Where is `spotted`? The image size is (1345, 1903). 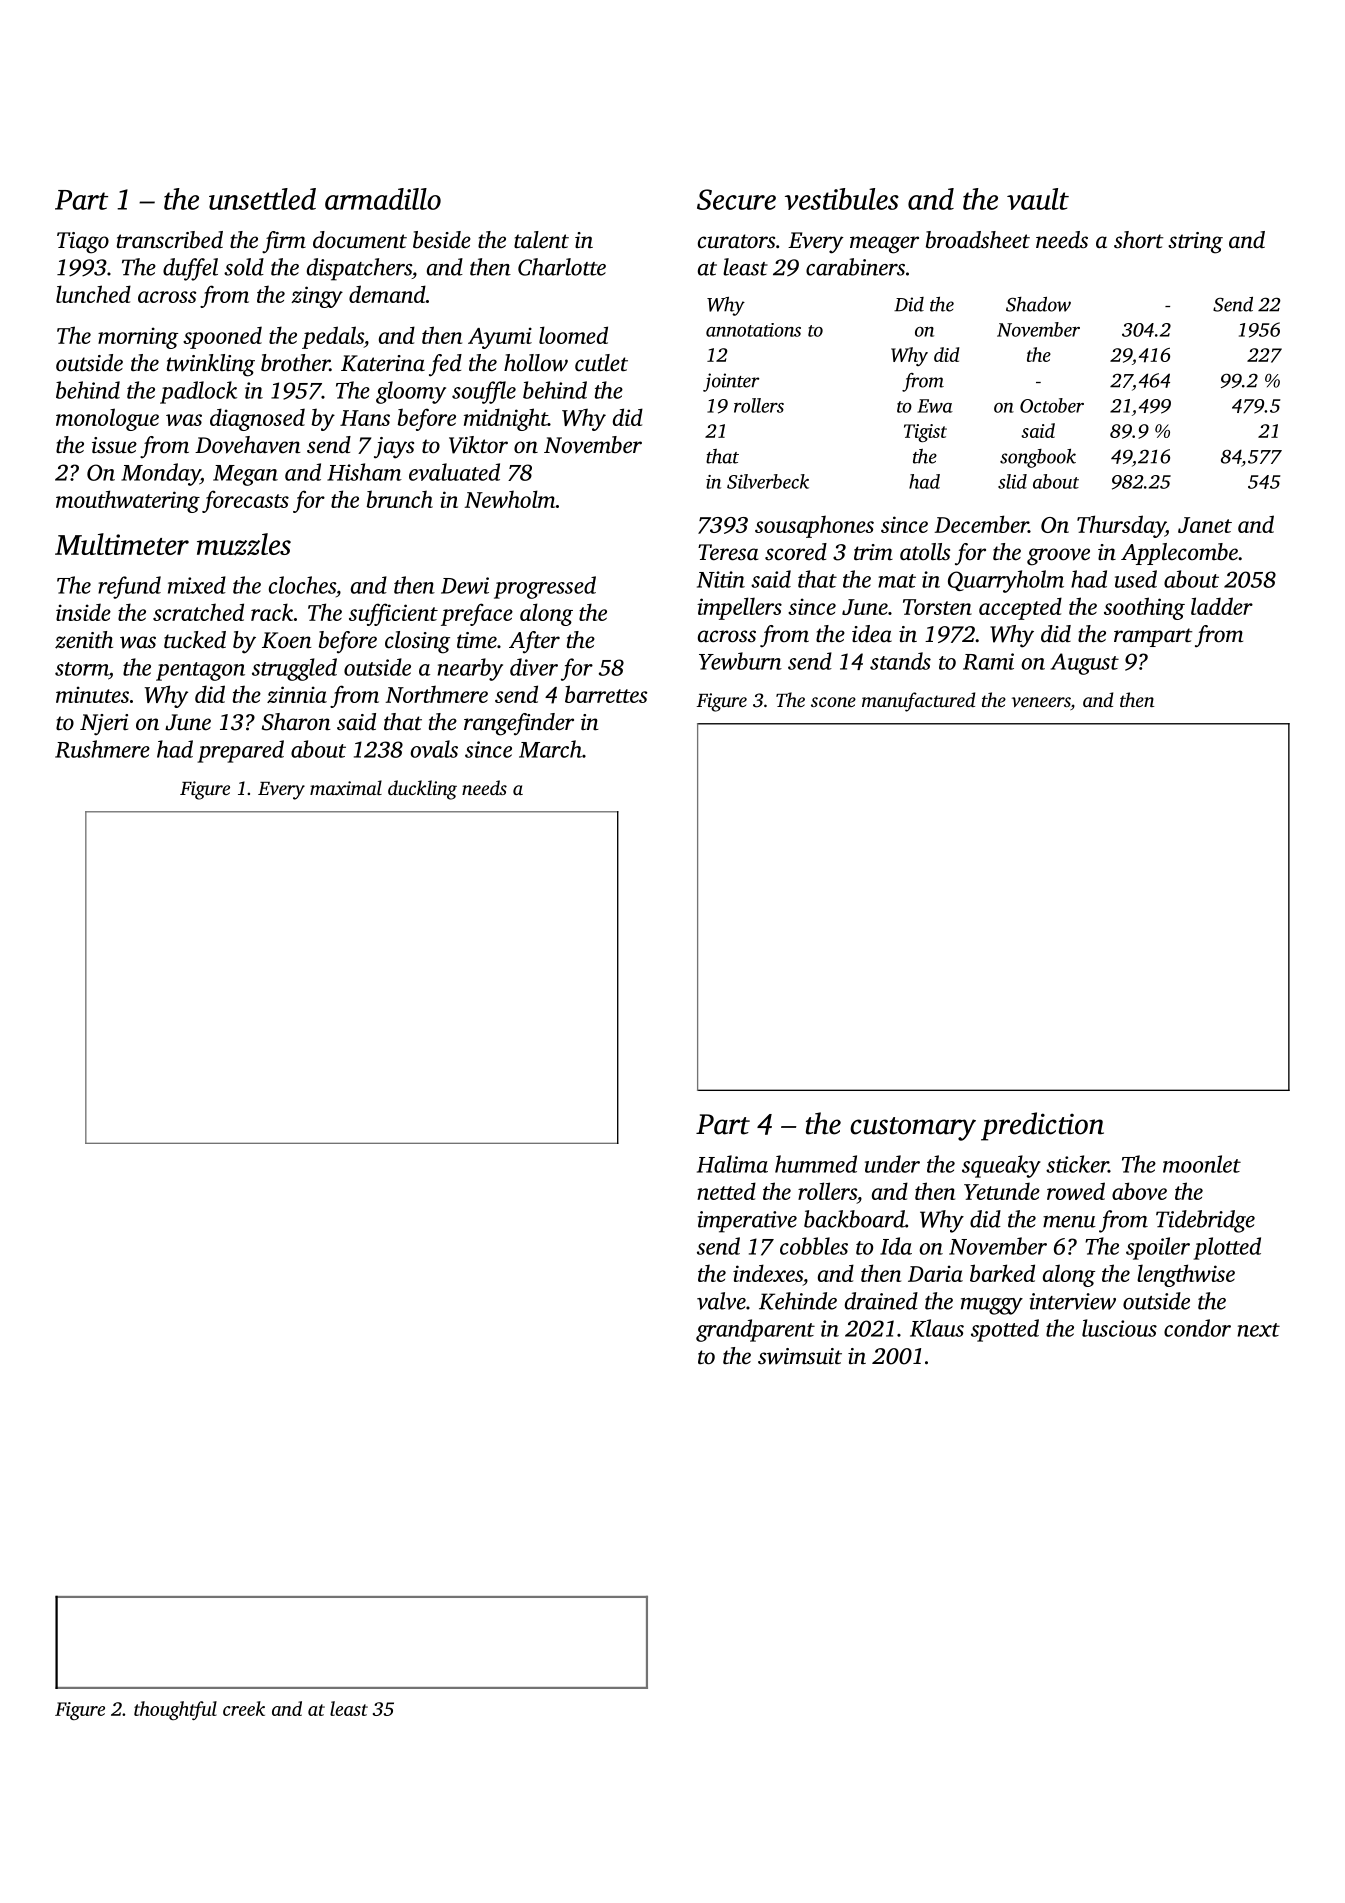 spotted is located at coordinates (1005, 1330).
